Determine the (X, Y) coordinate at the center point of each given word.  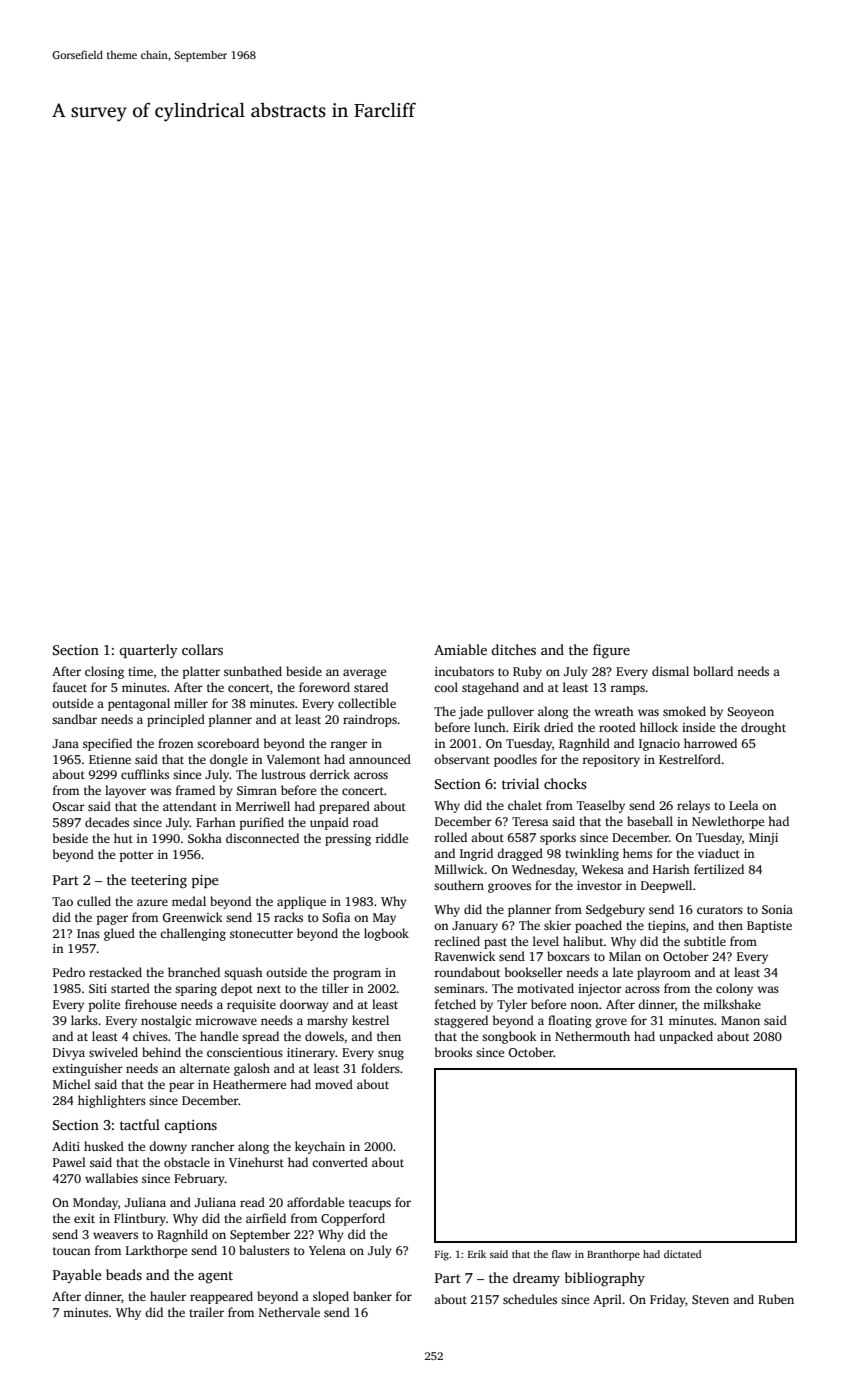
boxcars (568, 956)
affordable (315, 1202)
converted (340, 1162)
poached (598, 926)
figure (611, 651)
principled (176, 720)
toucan (71, 1251)
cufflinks (145, 774)
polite (104, 1005)
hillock (659, 727)
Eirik (526, 727)
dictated (682, 1254)
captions (190, 1126)
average (364, 674)
